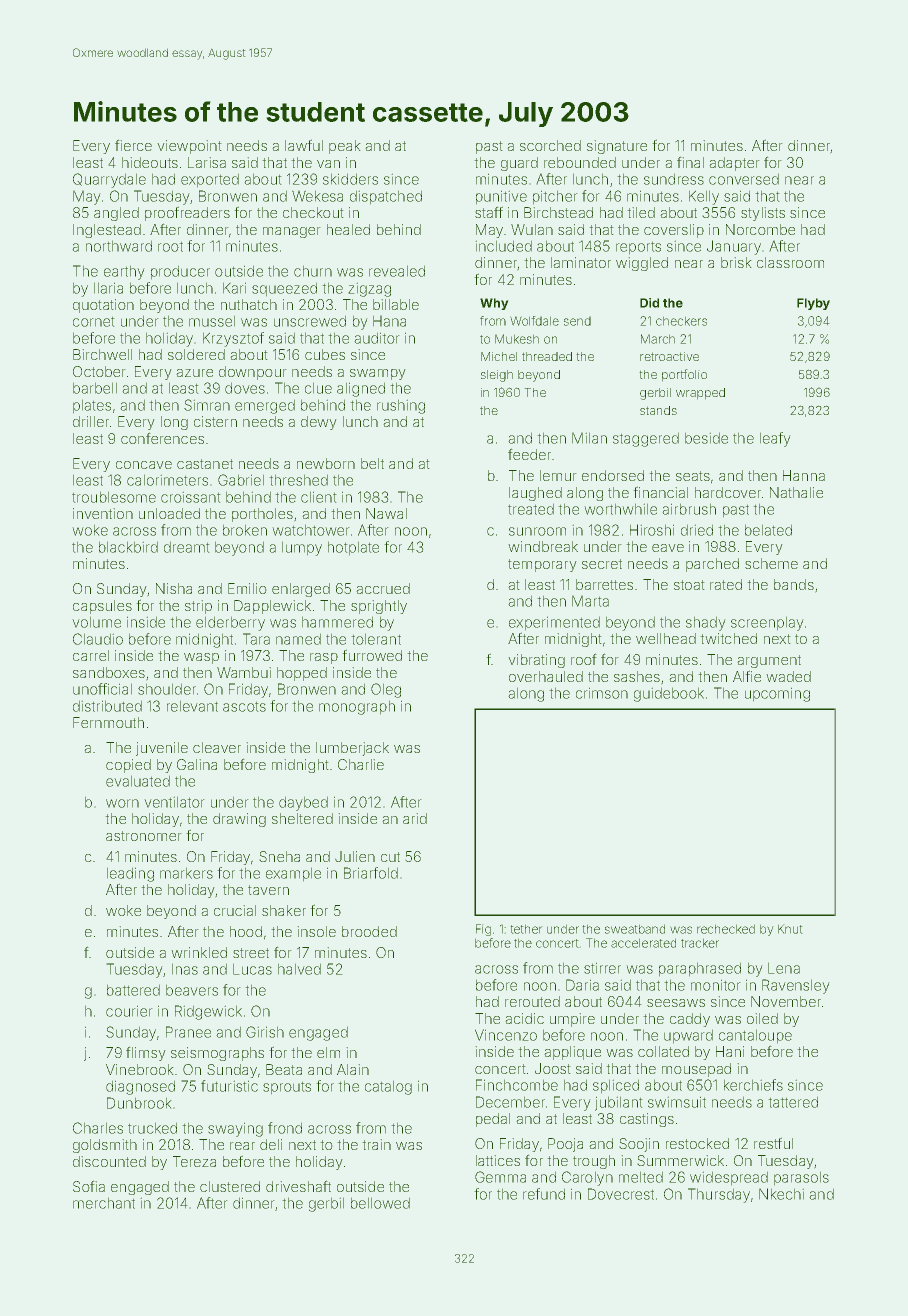  What do you see at coordinates (642, 264) in the image?
I see `wiggled` at bounding box center [642, 264].
